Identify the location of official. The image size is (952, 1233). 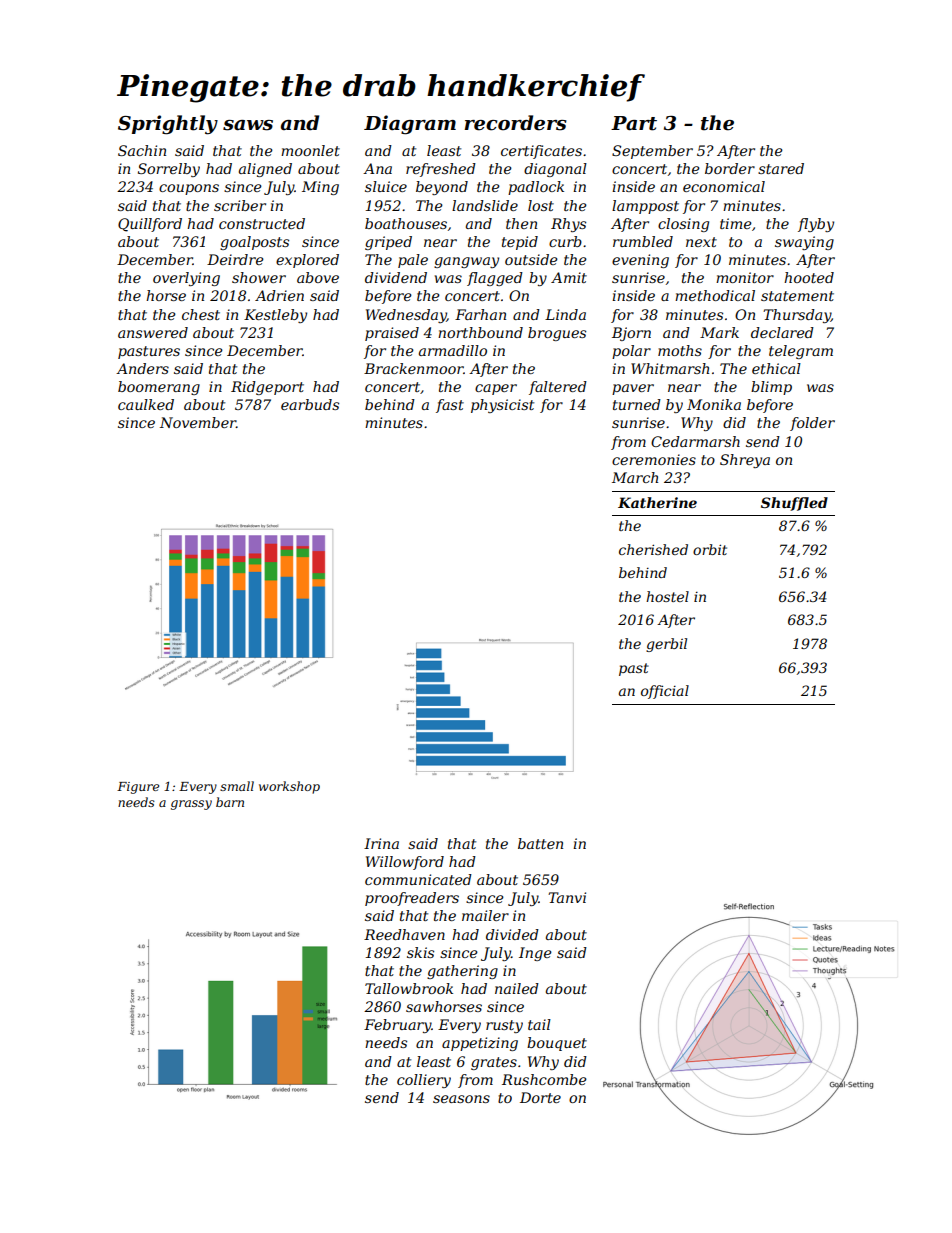
(665, 692).
